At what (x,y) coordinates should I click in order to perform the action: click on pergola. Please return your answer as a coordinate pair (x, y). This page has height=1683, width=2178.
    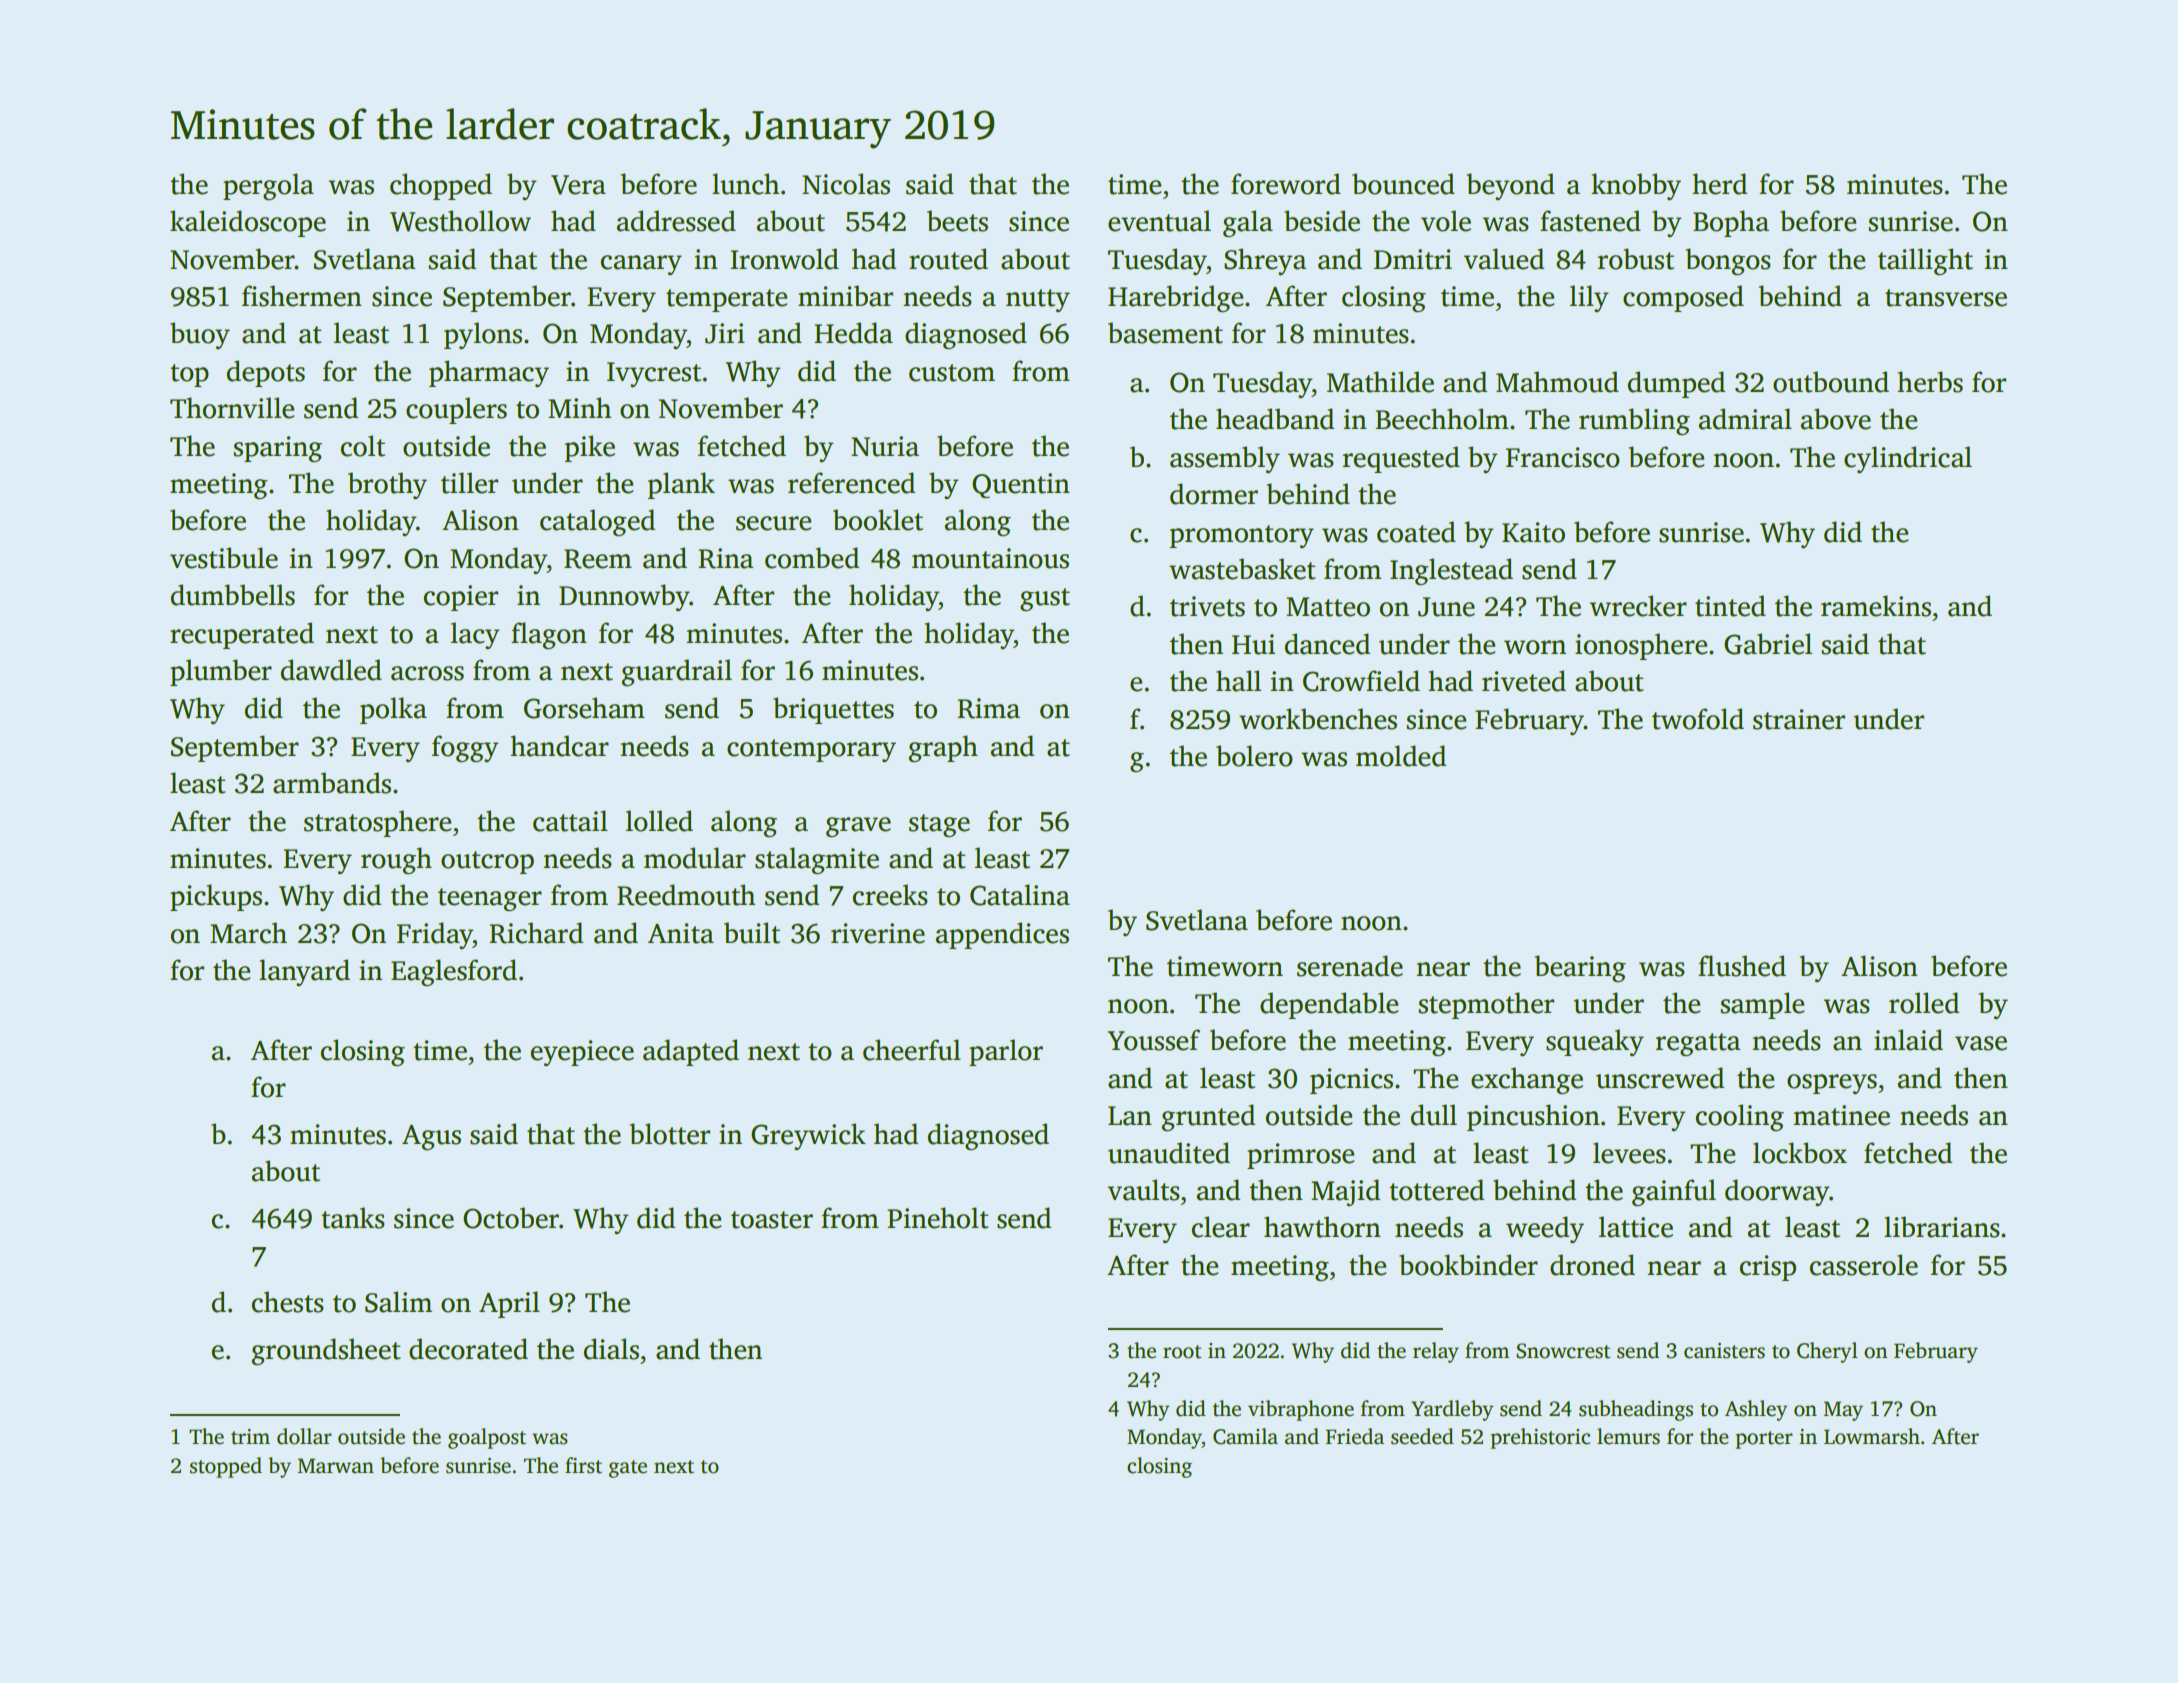
    Looking at the image, I should click on (268, 186).
